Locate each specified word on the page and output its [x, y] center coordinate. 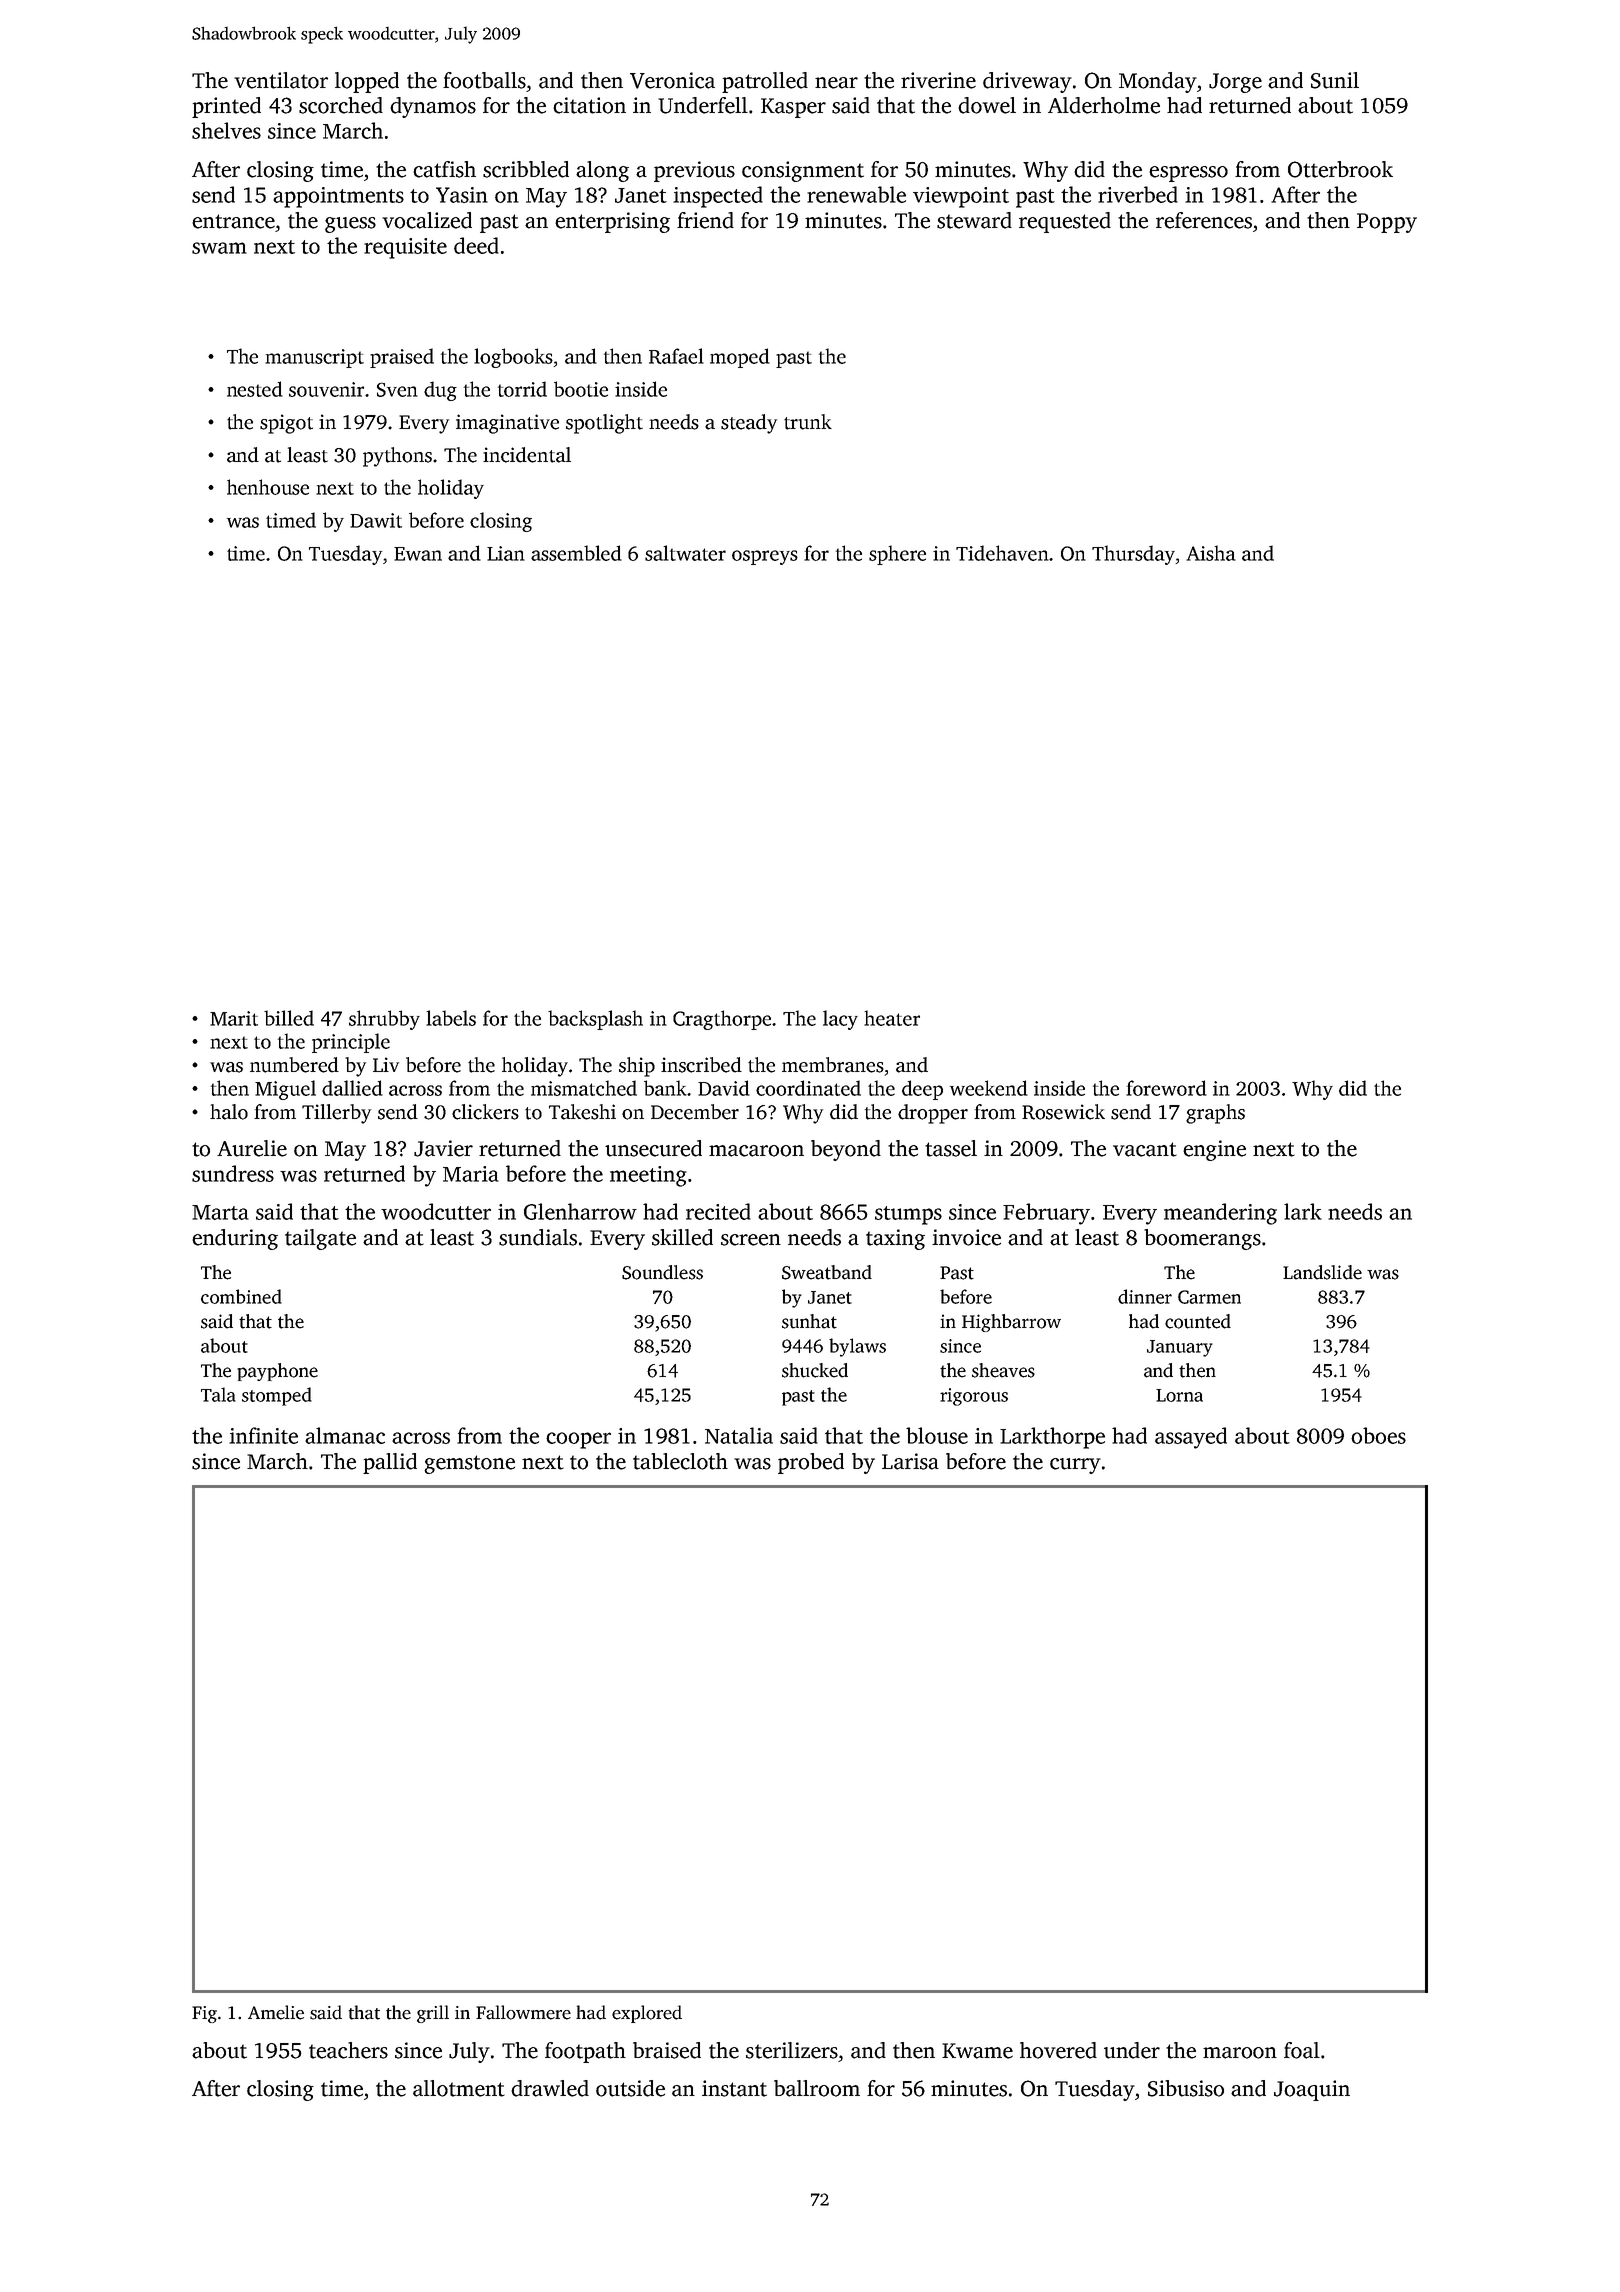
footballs [484, 80]
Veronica [672, 80]
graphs [1215, 1114]
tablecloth [680, 1461]
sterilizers [792, 2050]
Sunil [1335, 80]
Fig [204, 2014]
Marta [220, 1212]
